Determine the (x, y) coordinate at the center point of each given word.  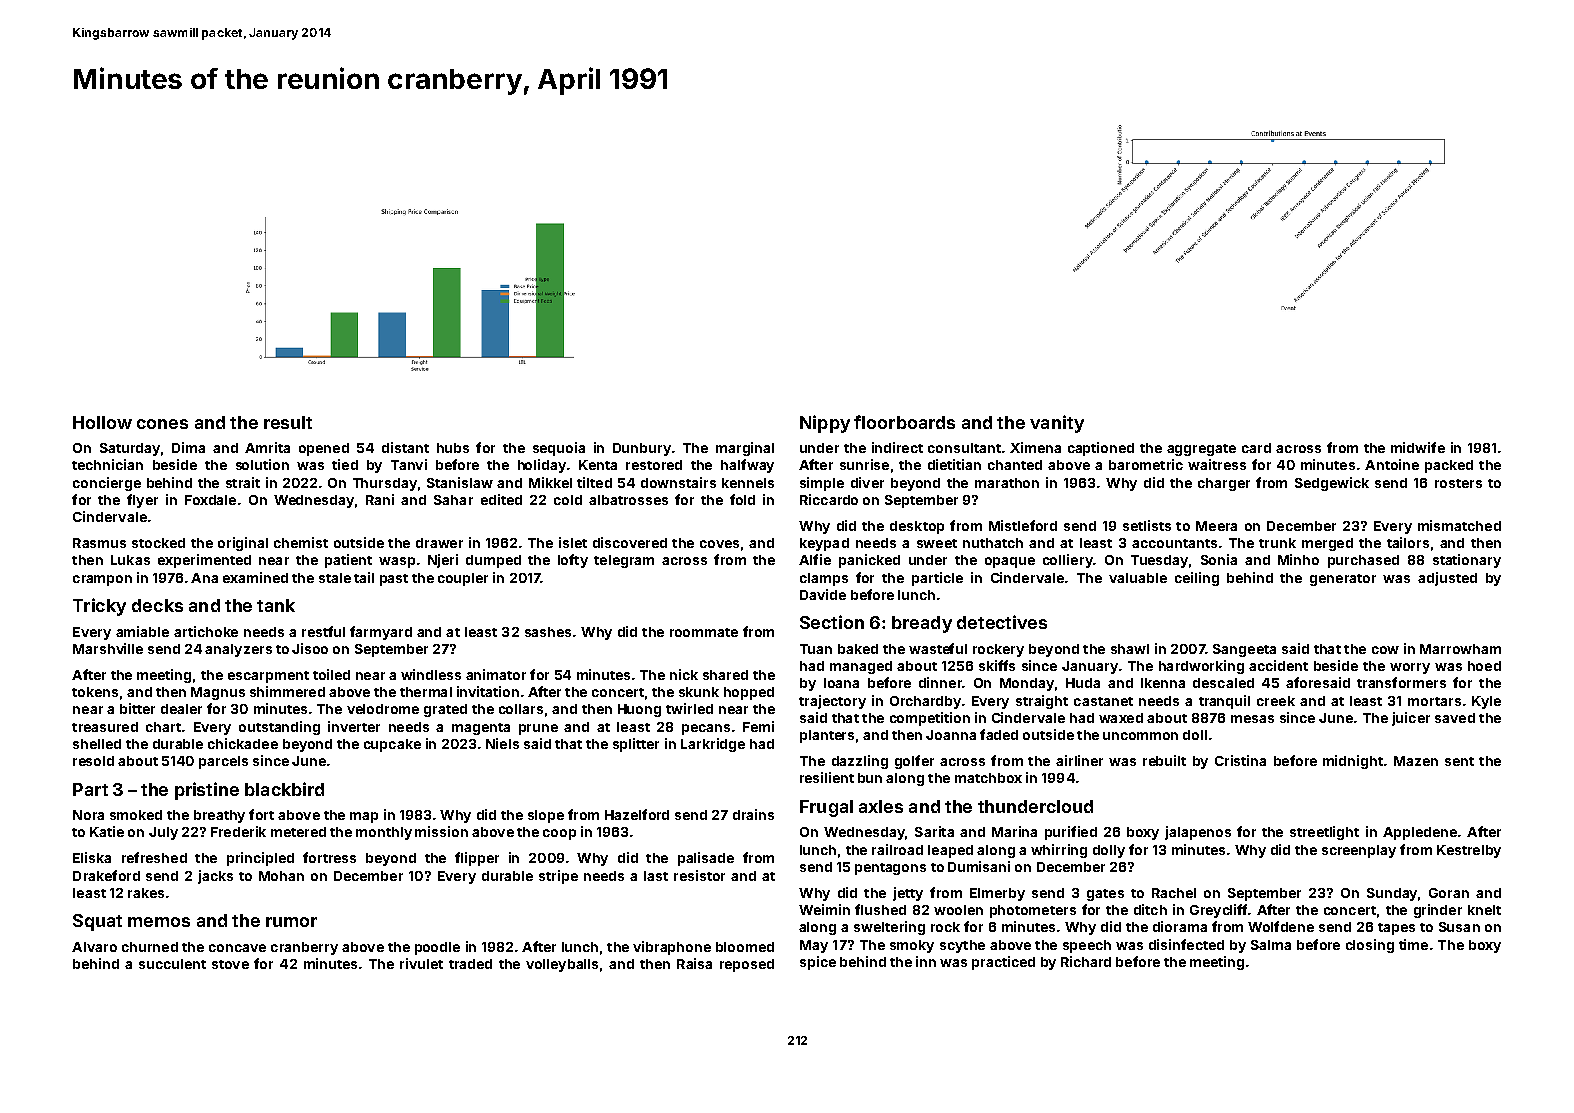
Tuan (816, 649)
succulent (172, 964)
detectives (1002, 622)
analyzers (238, 650)
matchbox (988, 778)
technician (107, 464)
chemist (301, 542)
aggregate (1201, 450)
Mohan (281, 876)
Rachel (1174, 893)
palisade (706, 859)
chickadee (243, 743)
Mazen (1416, 761)
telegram (624, 561)
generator (1343, 580)
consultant (964, 448)
